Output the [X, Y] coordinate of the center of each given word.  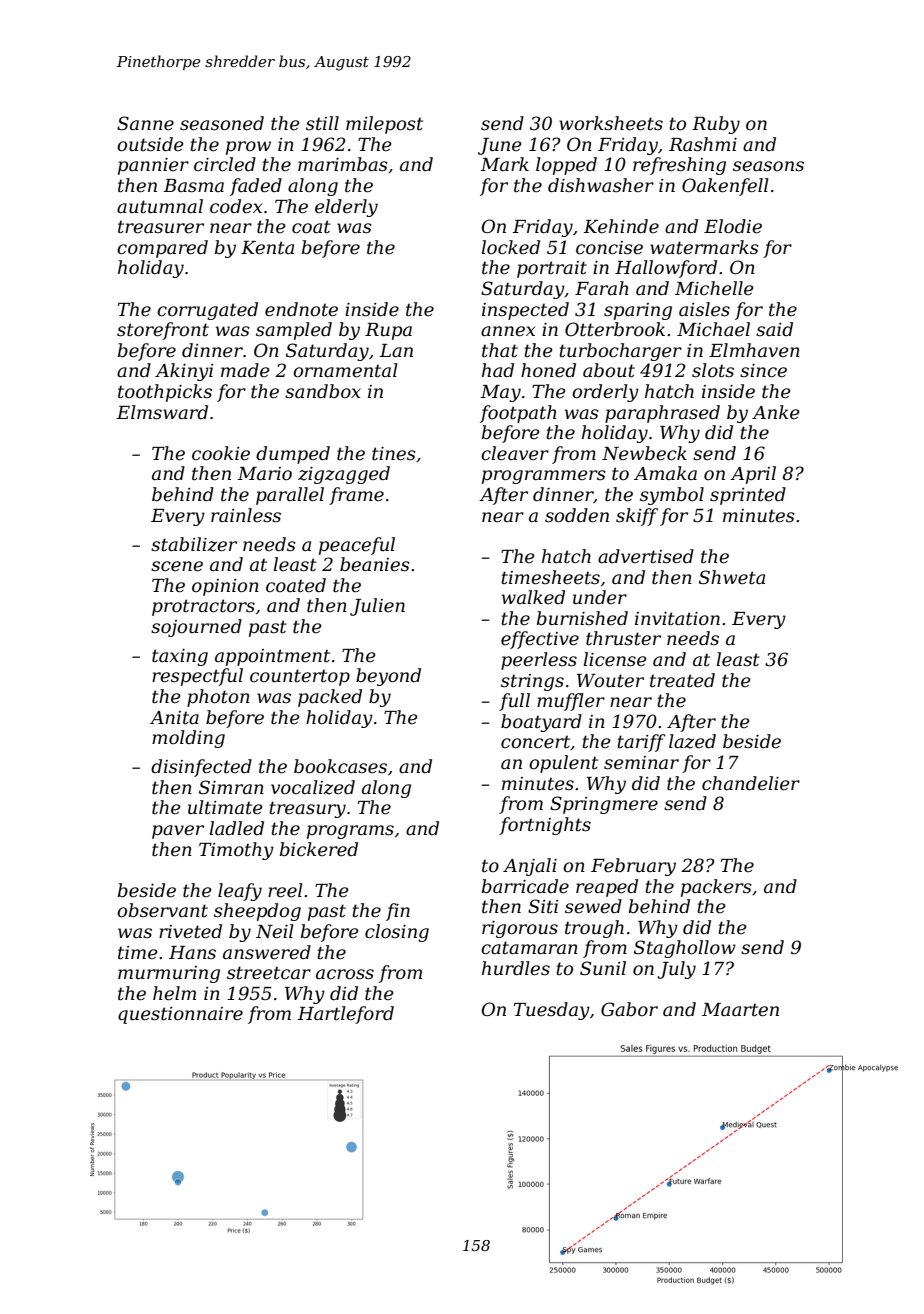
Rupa [388, 331]
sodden [577, 515]
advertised [646, 556]
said [774, 329]
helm [174, 993]
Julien [377, 607]
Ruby [716, 125]
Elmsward [162, 412]
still [322, 123]
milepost [384, 125]
